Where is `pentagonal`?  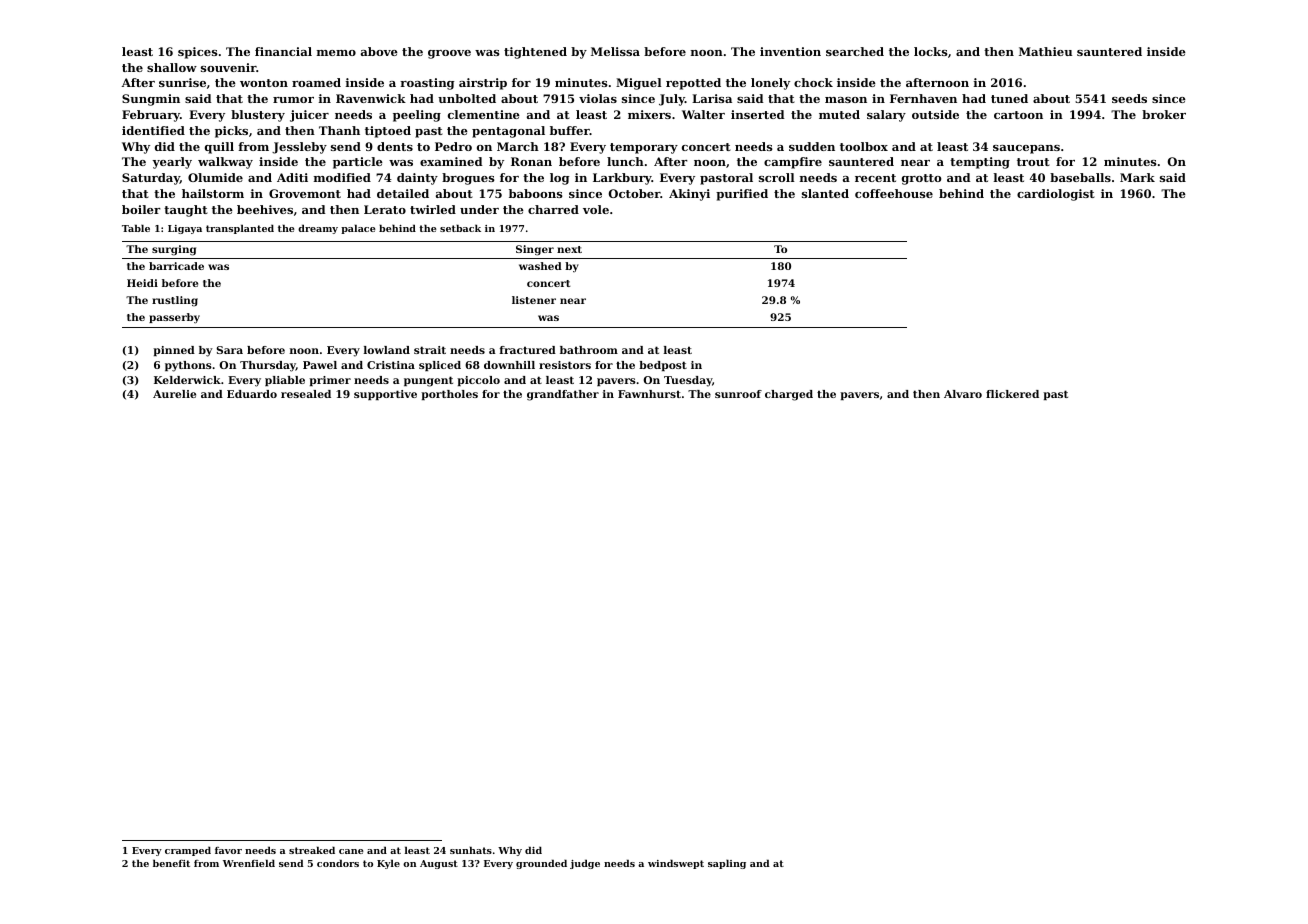
pentagonal is located at coordinates (508, 132).
